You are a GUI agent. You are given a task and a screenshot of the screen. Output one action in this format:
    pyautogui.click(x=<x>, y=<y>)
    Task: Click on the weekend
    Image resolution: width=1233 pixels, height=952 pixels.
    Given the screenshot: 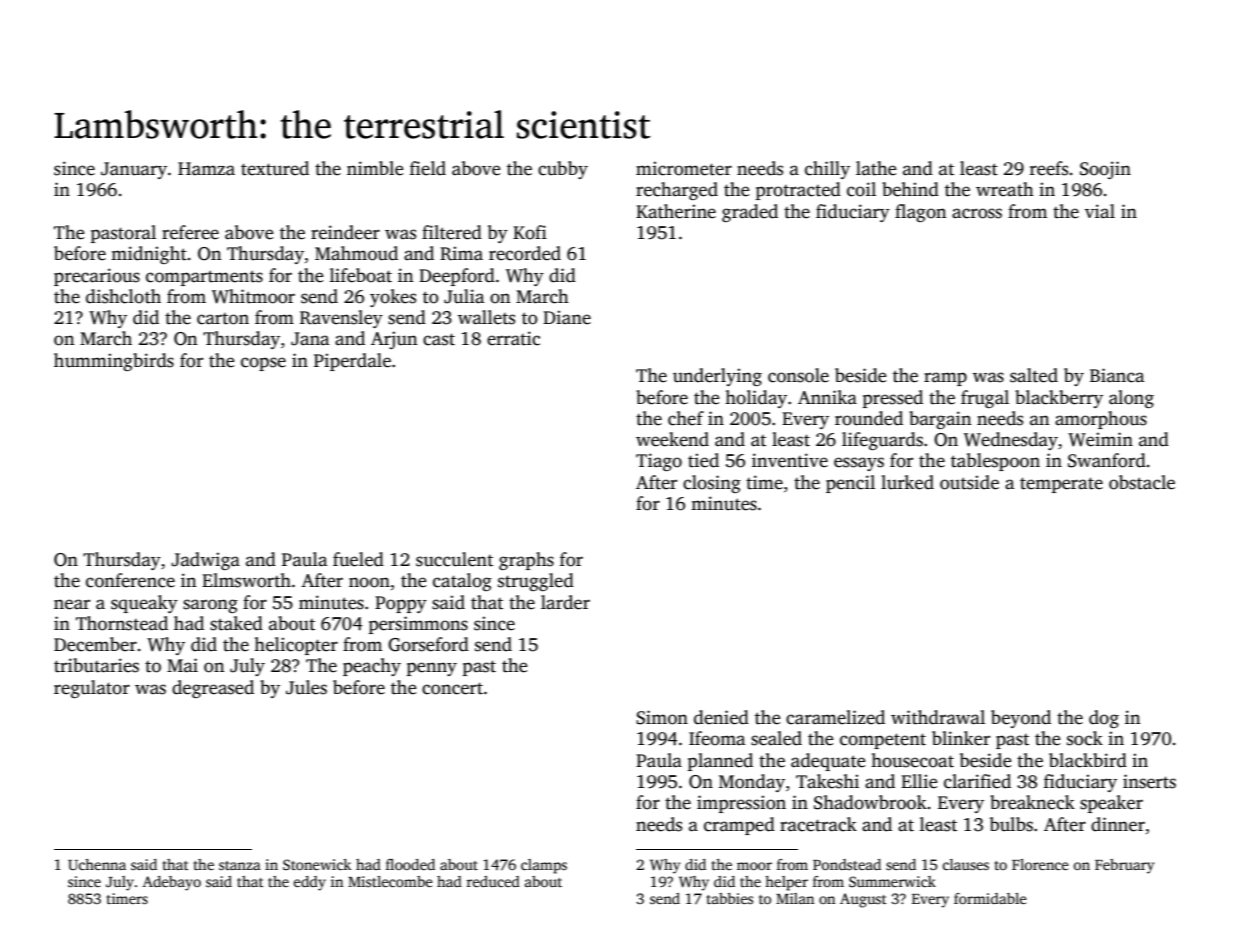 What is the action you would take?
    pyautogui.click(x=672, y=439)
